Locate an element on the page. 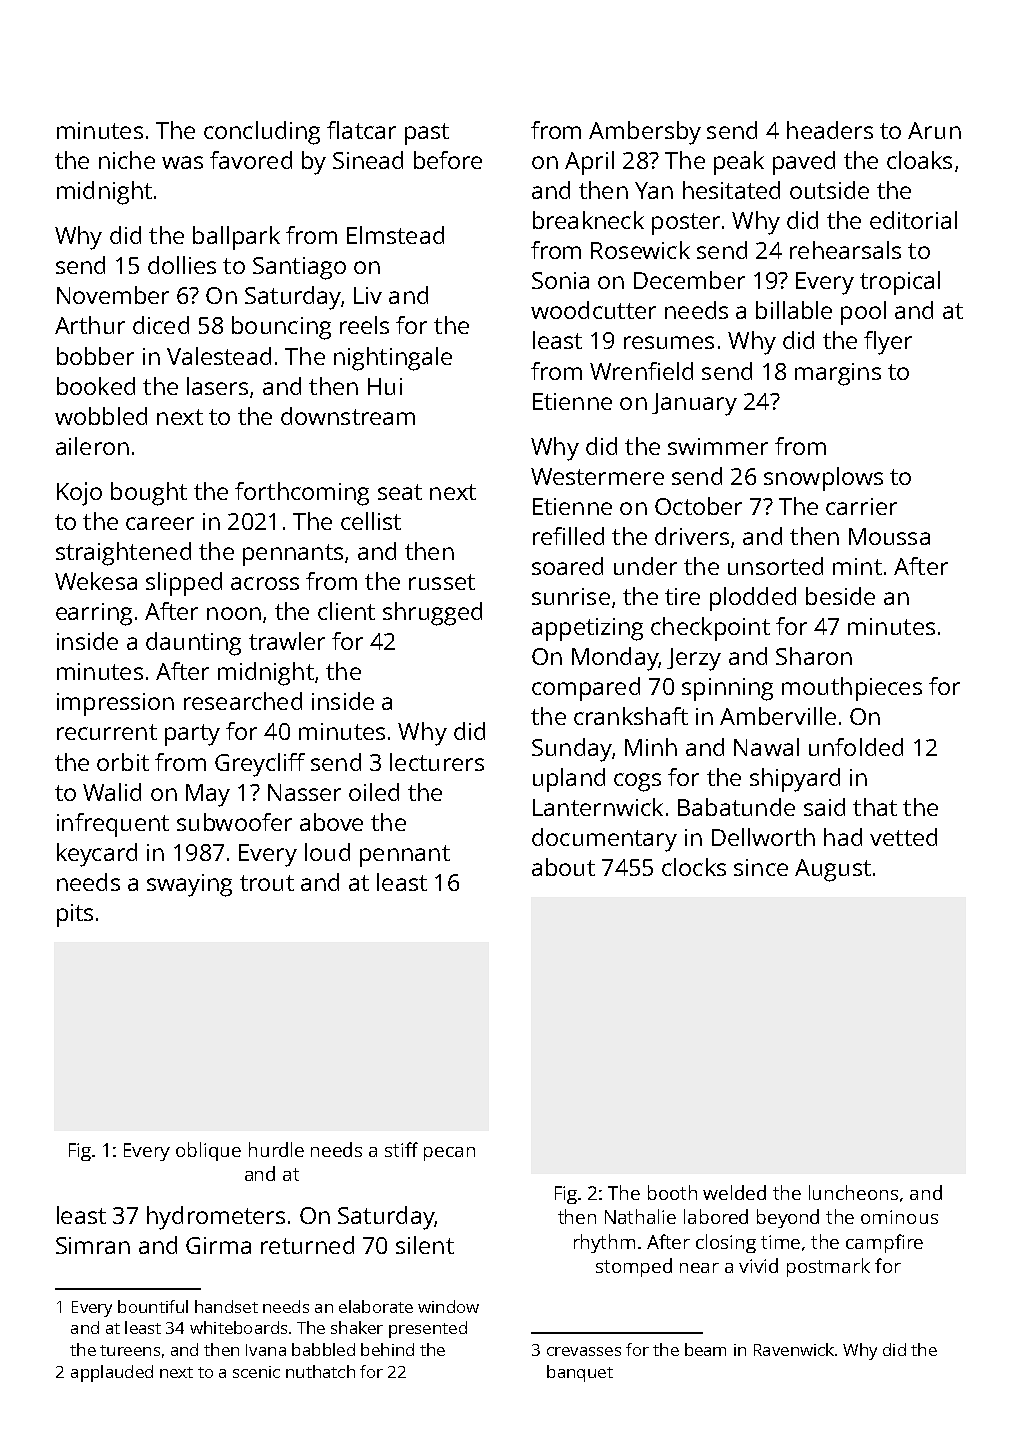 This document has width=1020, height=1448. cogs is located at coordinates (637, 782).
